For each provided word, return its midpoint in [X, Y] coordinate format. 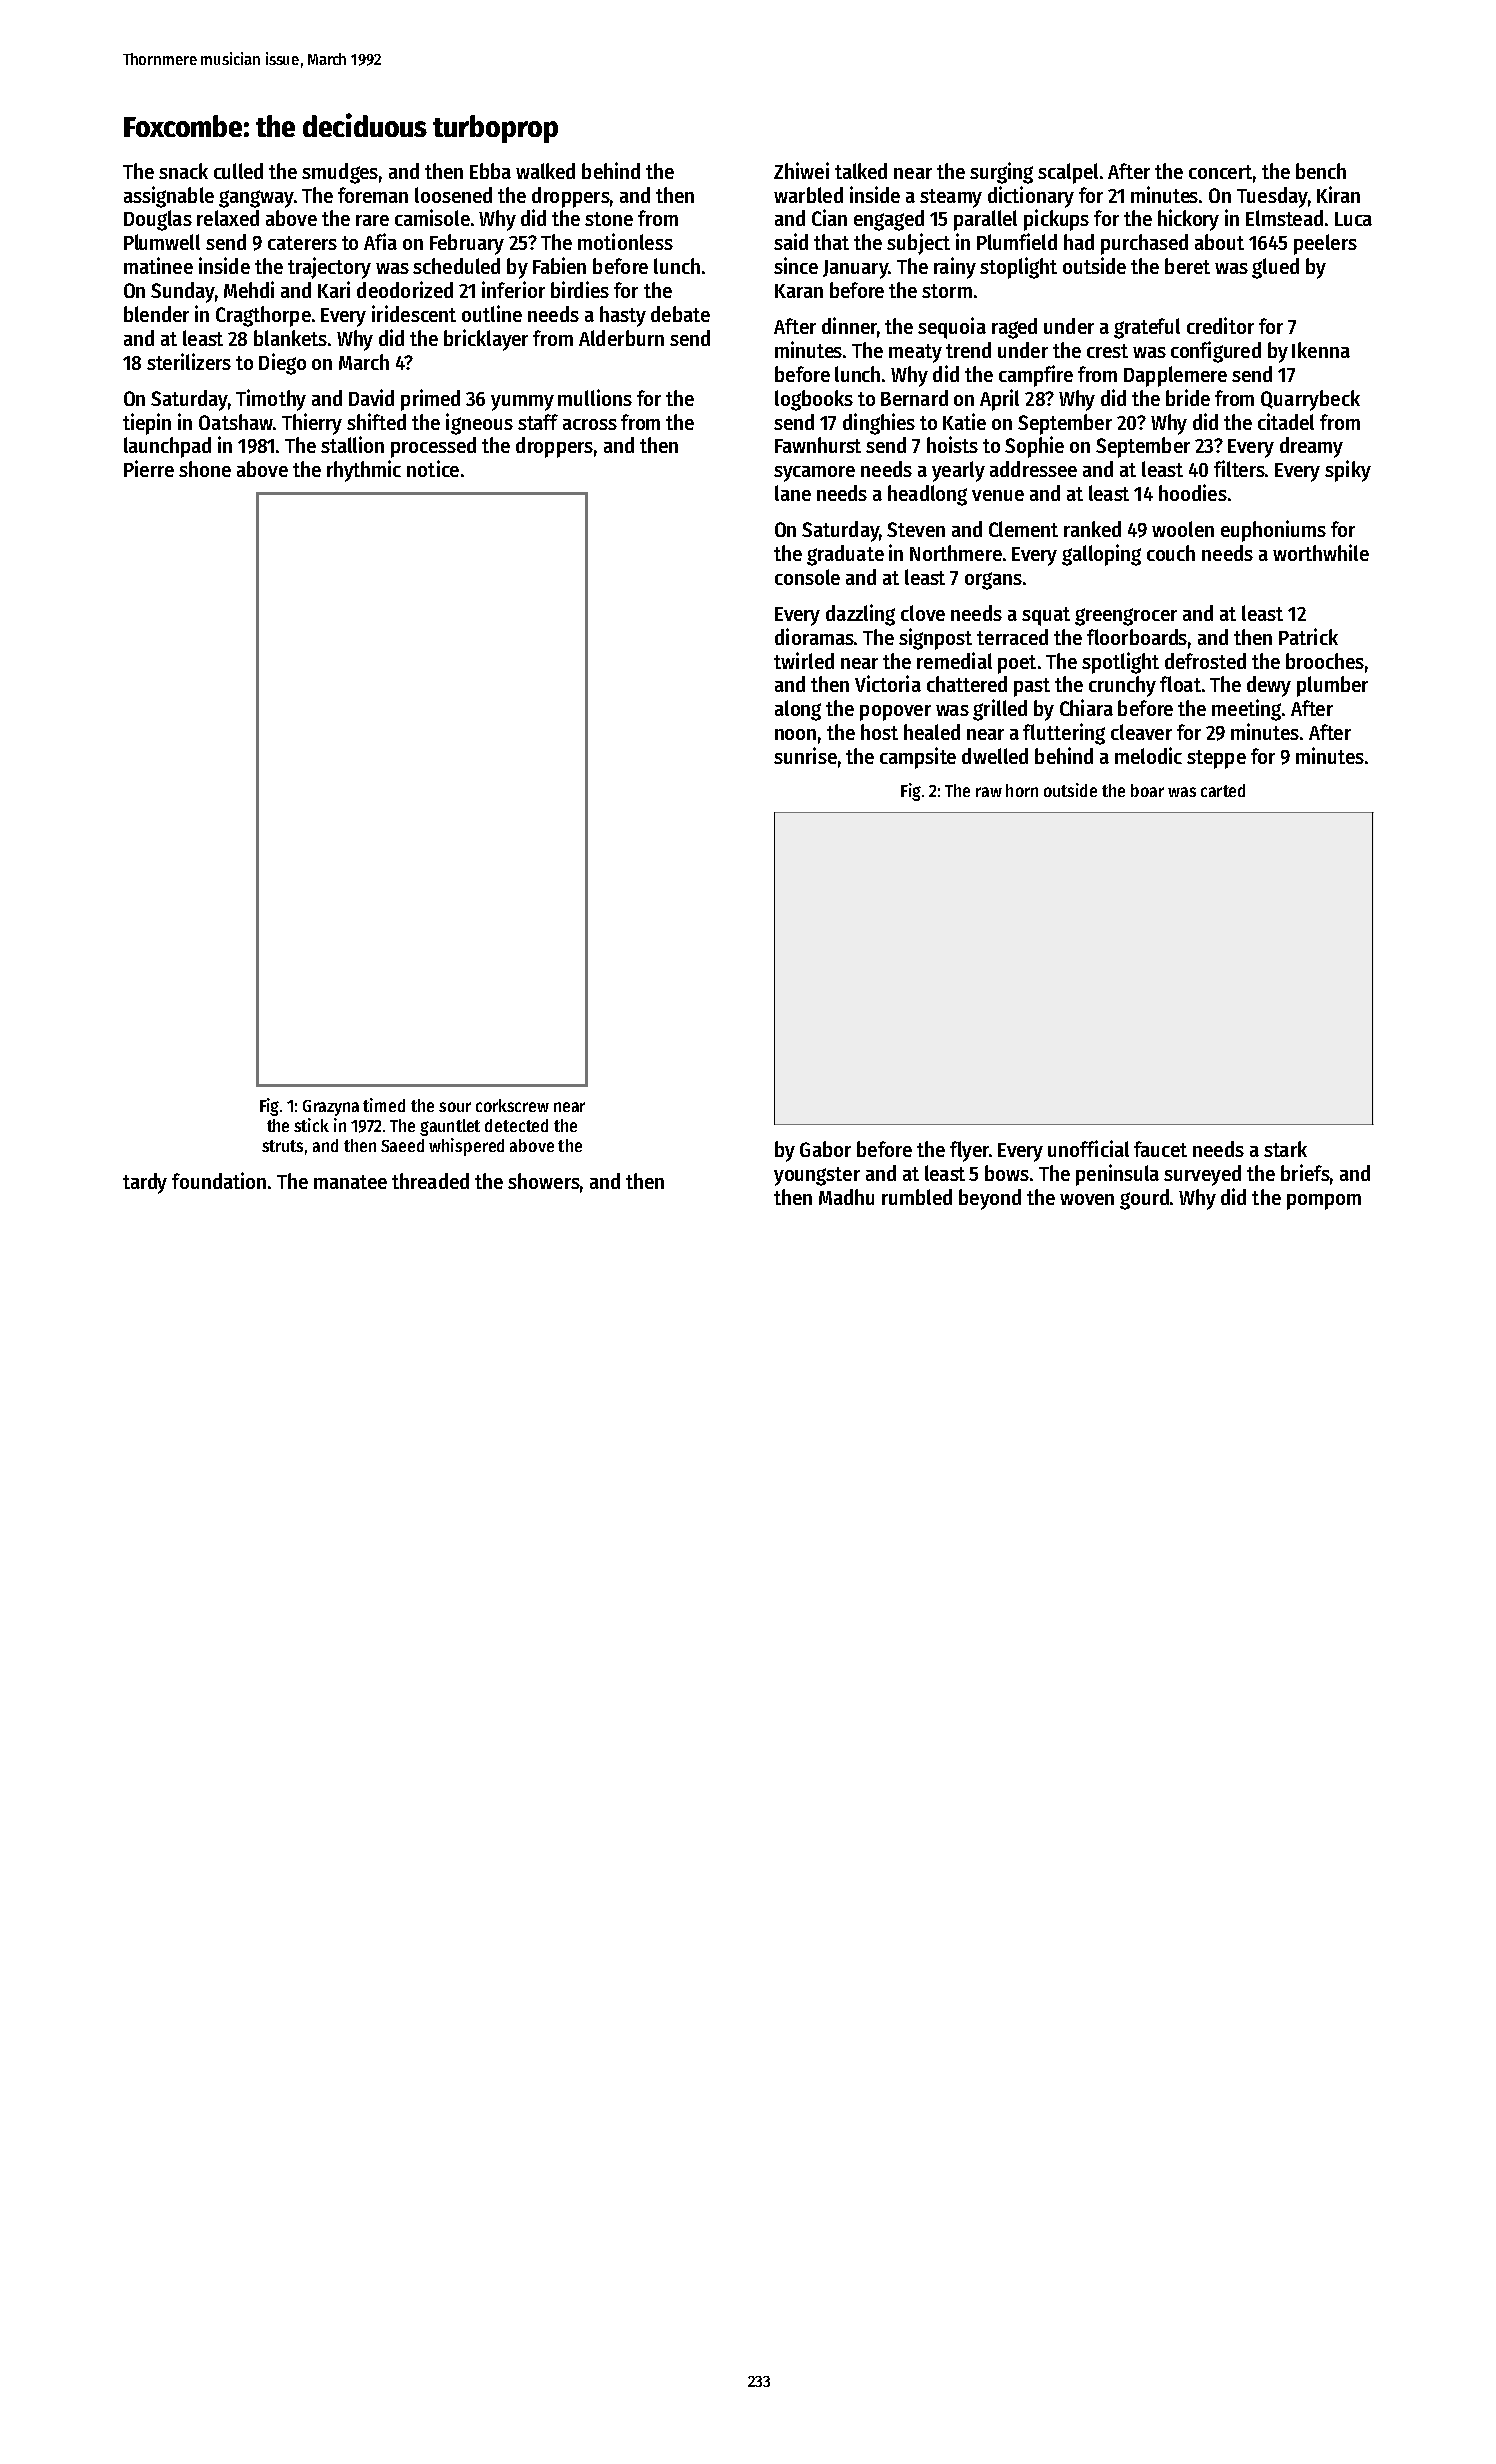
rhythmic [364, 471]
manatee [350, 1182]
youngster [817, 1176]
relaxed [228, 218]
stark [1285, 1149]
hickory [1188, 220]
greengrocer [1126, 617]
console [807, 577]
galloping [1101, 555]
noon [795, 734]
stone [609, 219]
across [590, 424]
